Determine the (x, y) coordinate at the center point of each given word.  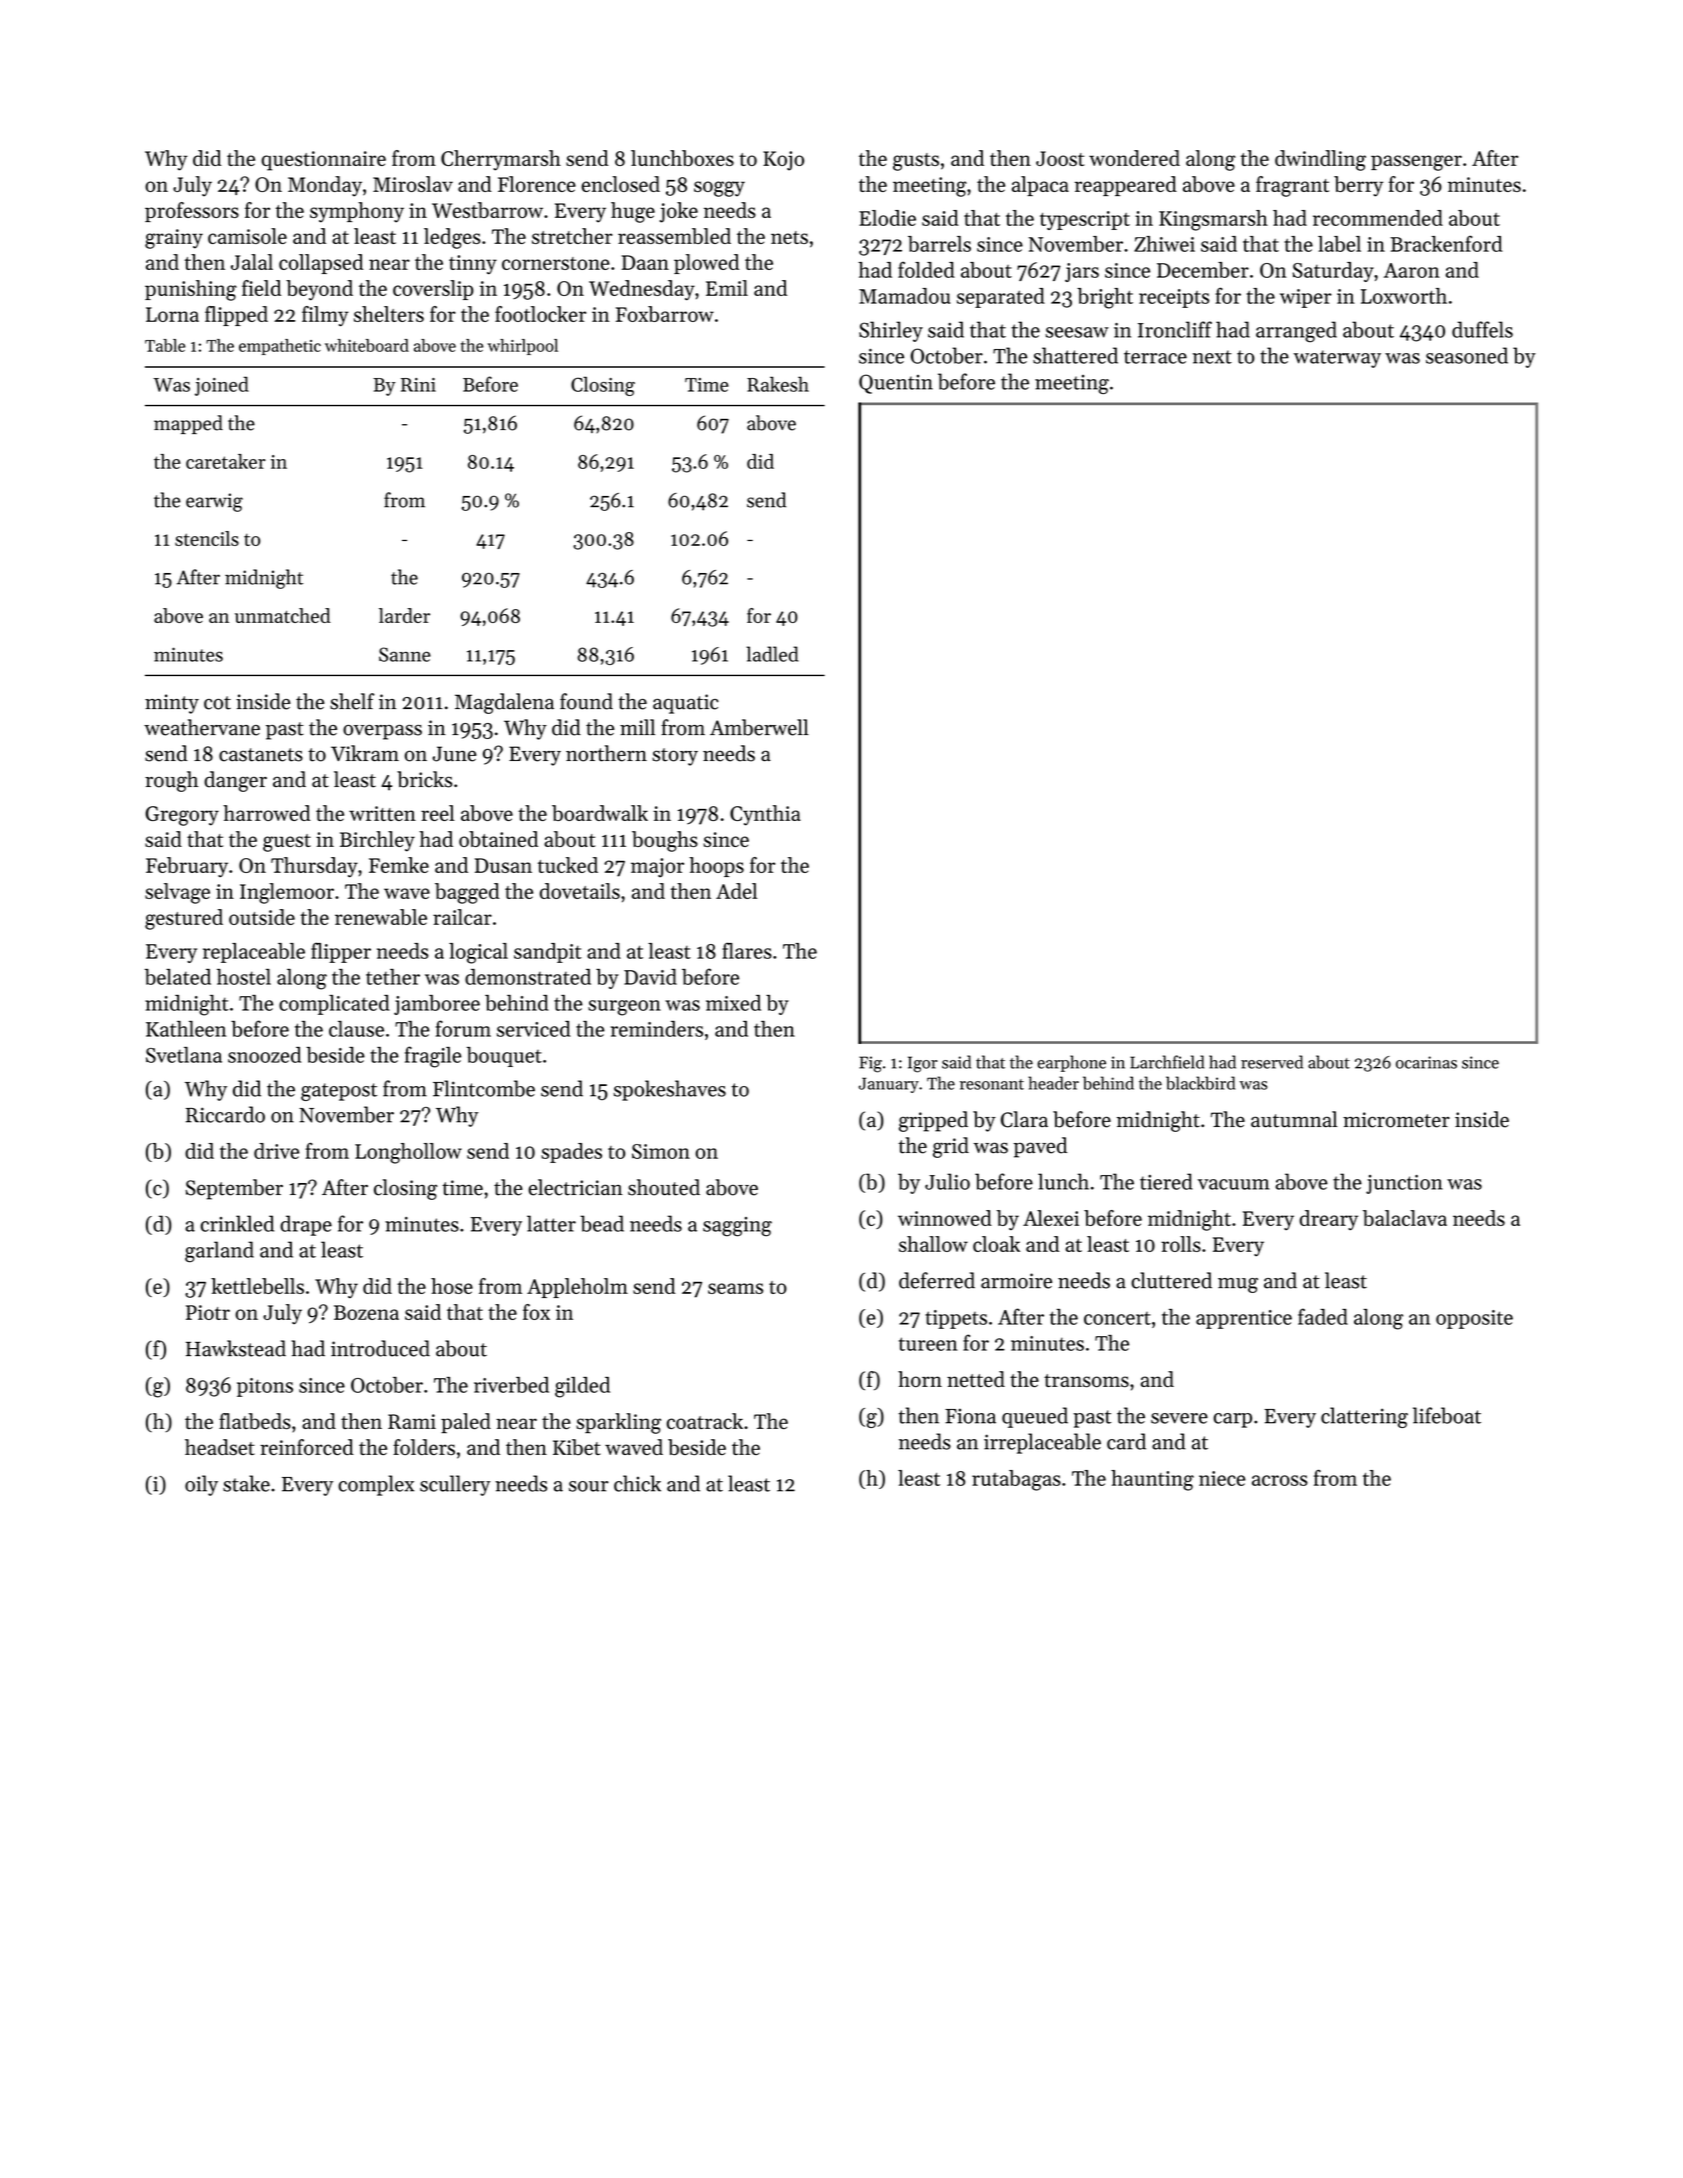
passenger (1416, 163)
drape (306, 1225)
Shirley (891, 331)
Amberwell (759, 727)
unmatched (283, 615)
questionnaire (323, 161)
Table (165, 345)
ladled (772, 654)
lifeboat (1447, 1415)
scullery (455, 1485)
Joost (1060, 158)
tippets (956, 1319)
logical (478, 953)
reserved (1272, 1062)
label (1339, 244)
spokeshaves (669, 1090)
